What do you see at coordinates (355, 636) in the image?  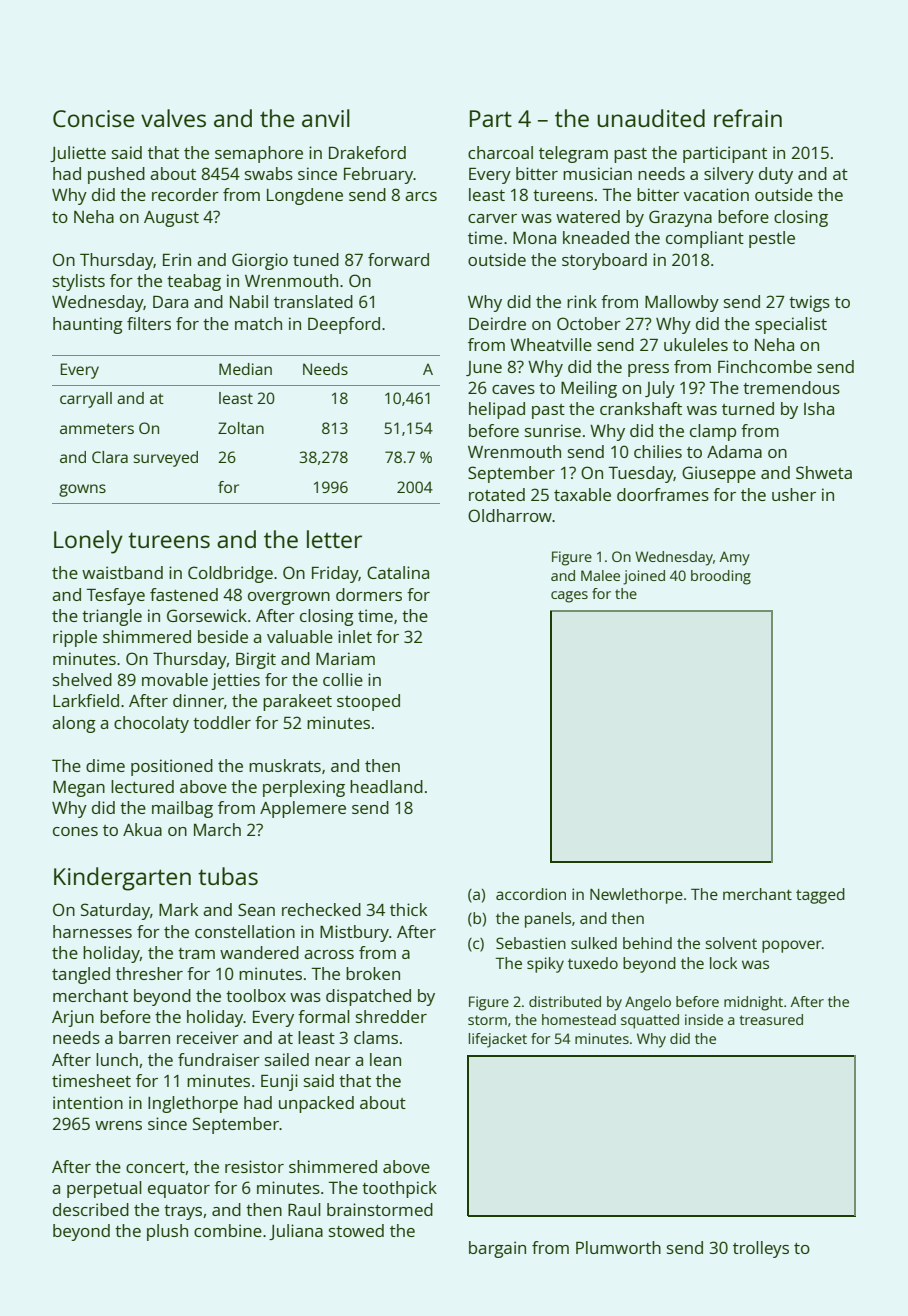 I see `inlet` at bounding box center [355, 636].
